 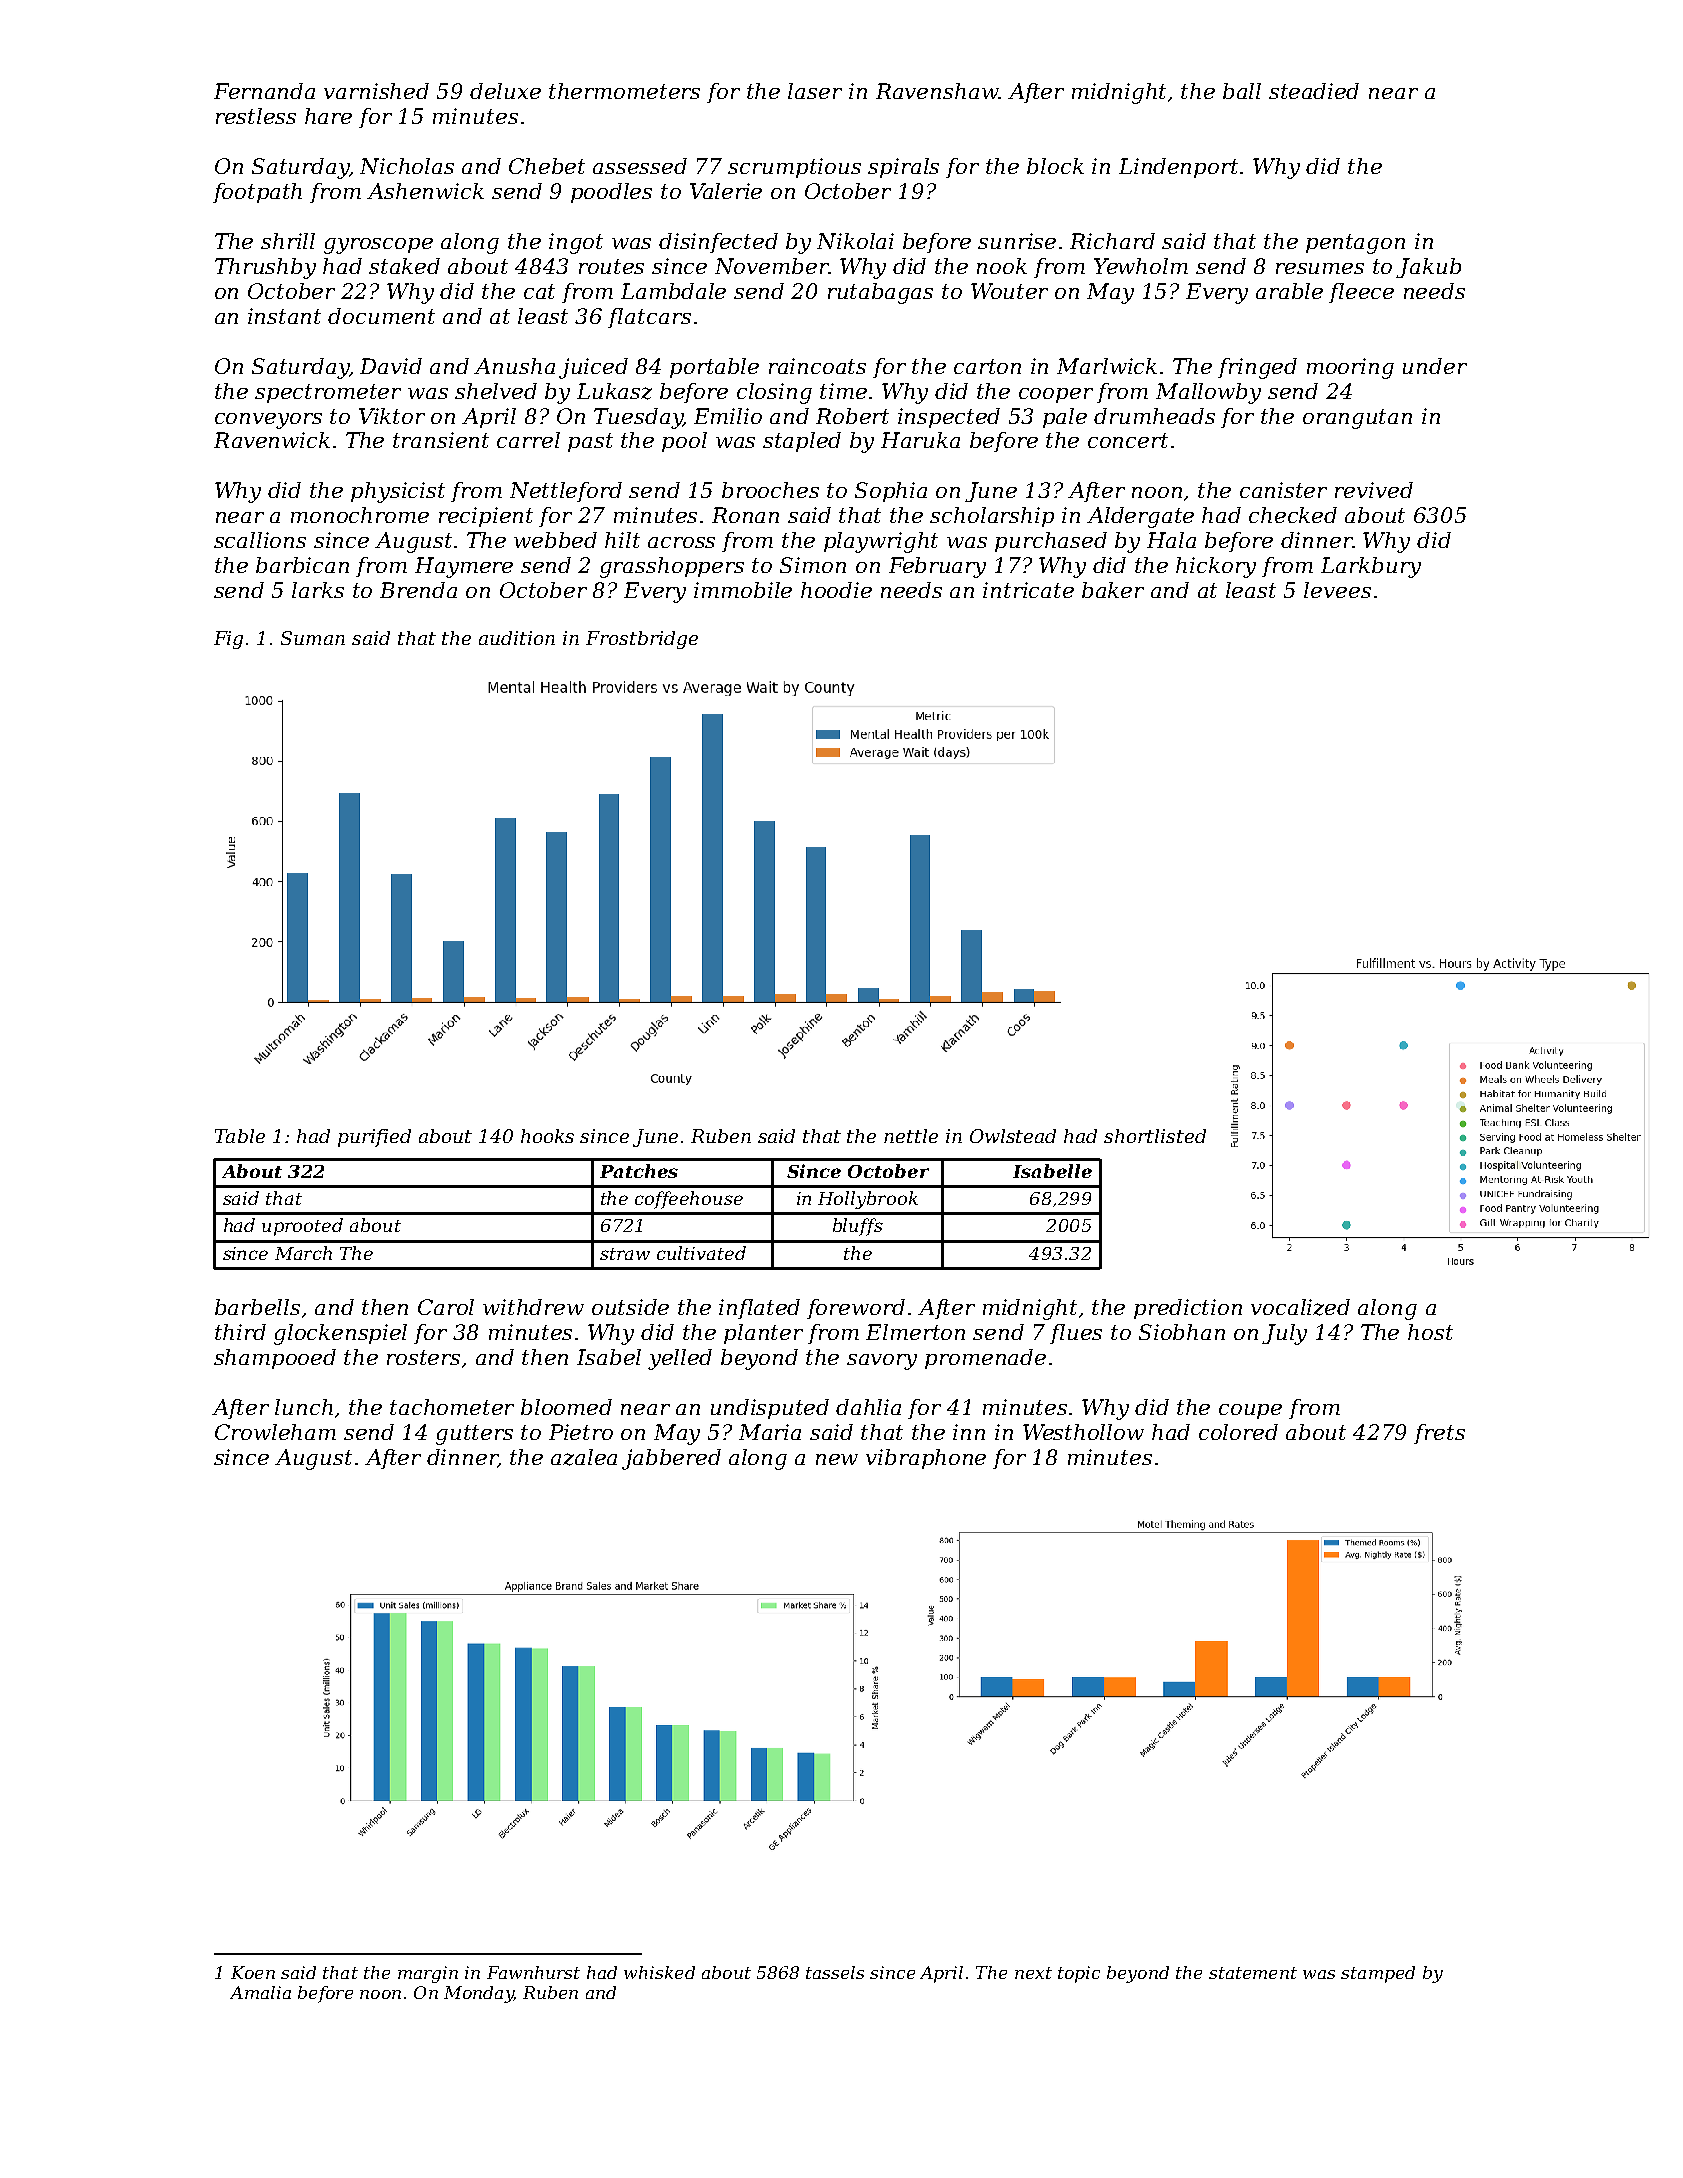 What do you see at coordinates (584, 1457) in the screenshot?
I see `azalea` at bounding box center [584, 1457].
